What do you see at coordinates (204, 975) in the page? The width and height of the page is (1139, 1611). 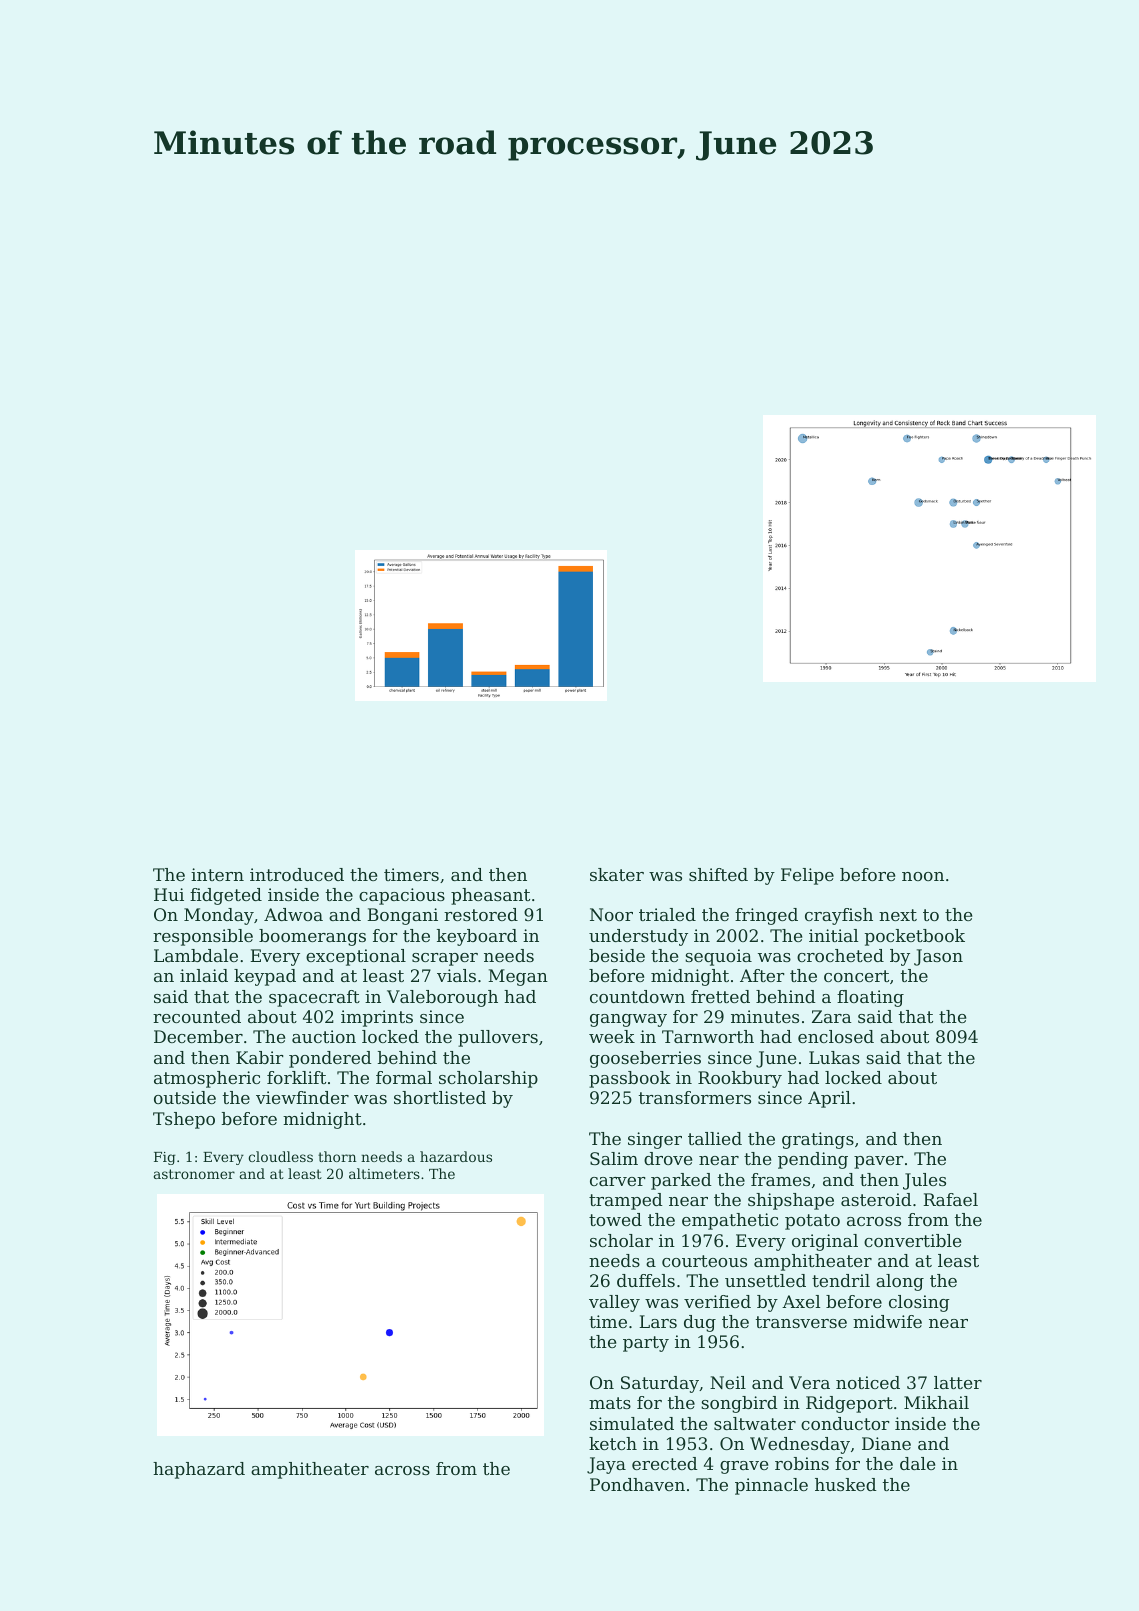 I see `inlaid` at bounding box center [204, 975].
